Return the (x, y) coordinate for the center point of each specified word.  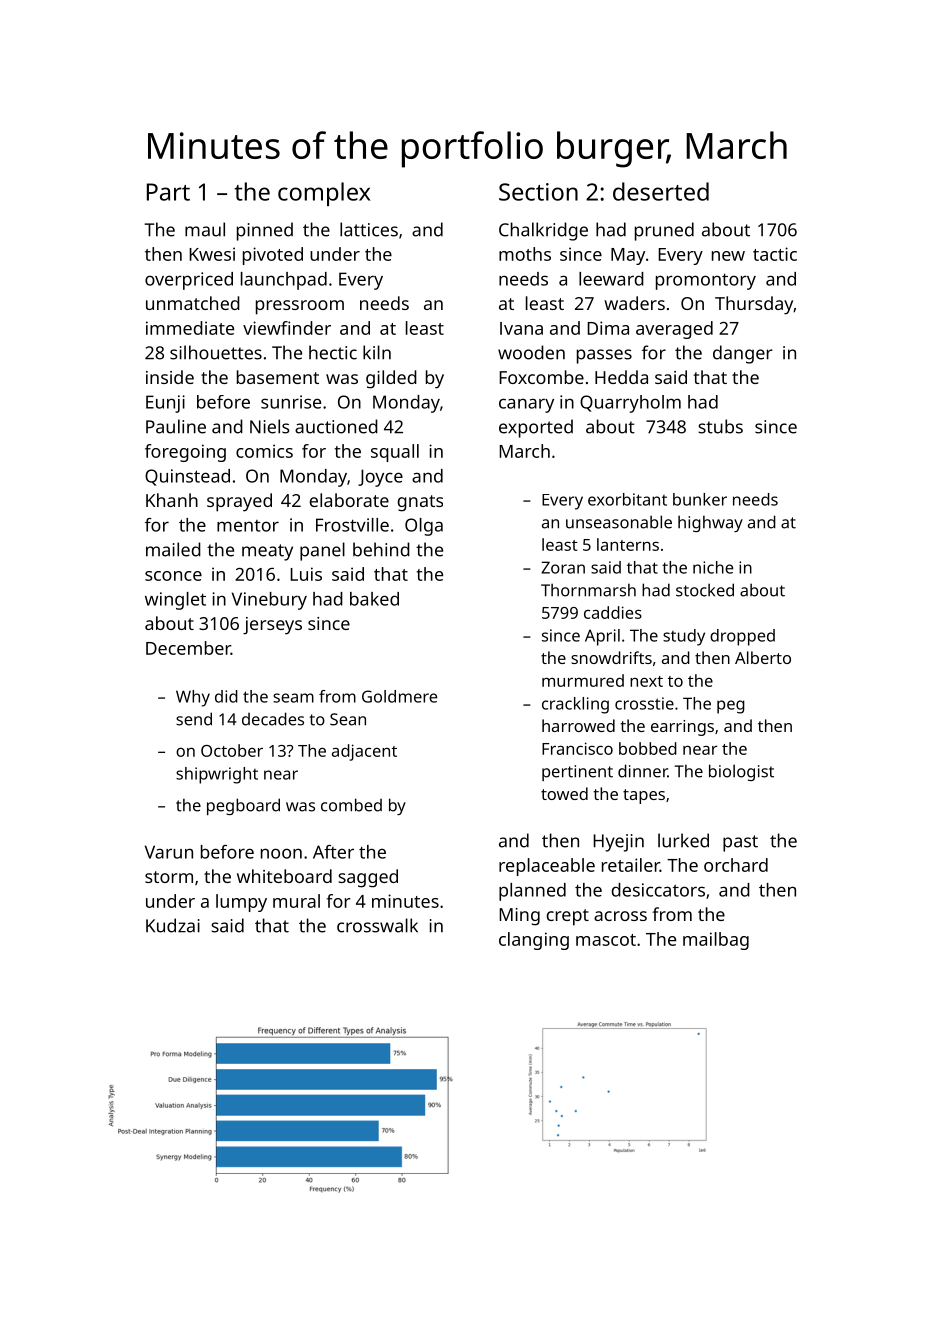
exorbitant (627, 499)
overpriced (189, 281)
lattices (369, 229)
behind (381, 549)
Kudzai (173, 925)
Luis (306, 574)
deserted (661, 191)
